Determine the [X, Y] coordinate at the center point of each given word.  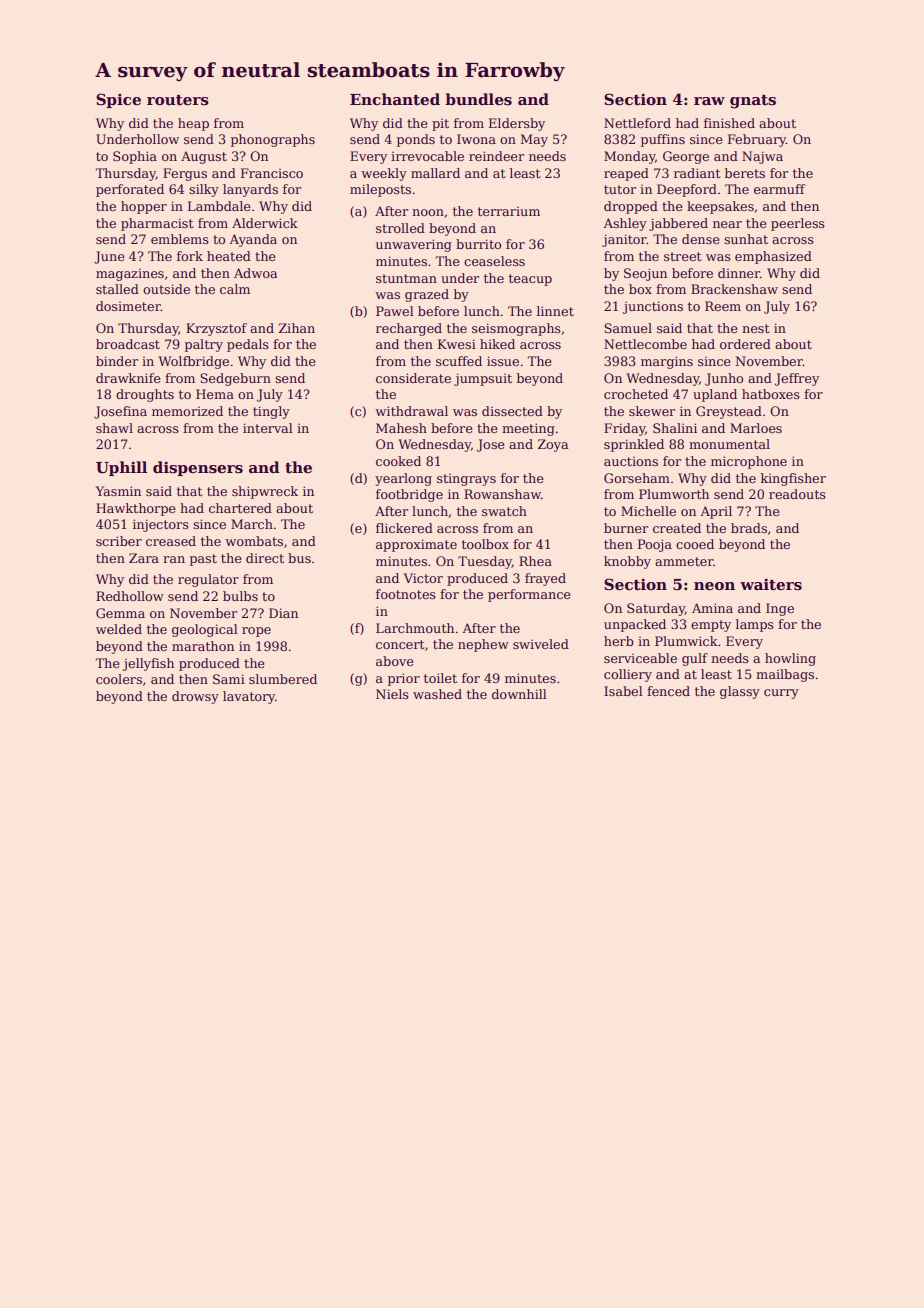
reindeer [496, 156]
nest [756, 328]
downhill [519, 694]
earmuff [779, 189]
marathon [203, 646]
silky [204, 190]
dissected [512, 411]
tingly [271, 412]
